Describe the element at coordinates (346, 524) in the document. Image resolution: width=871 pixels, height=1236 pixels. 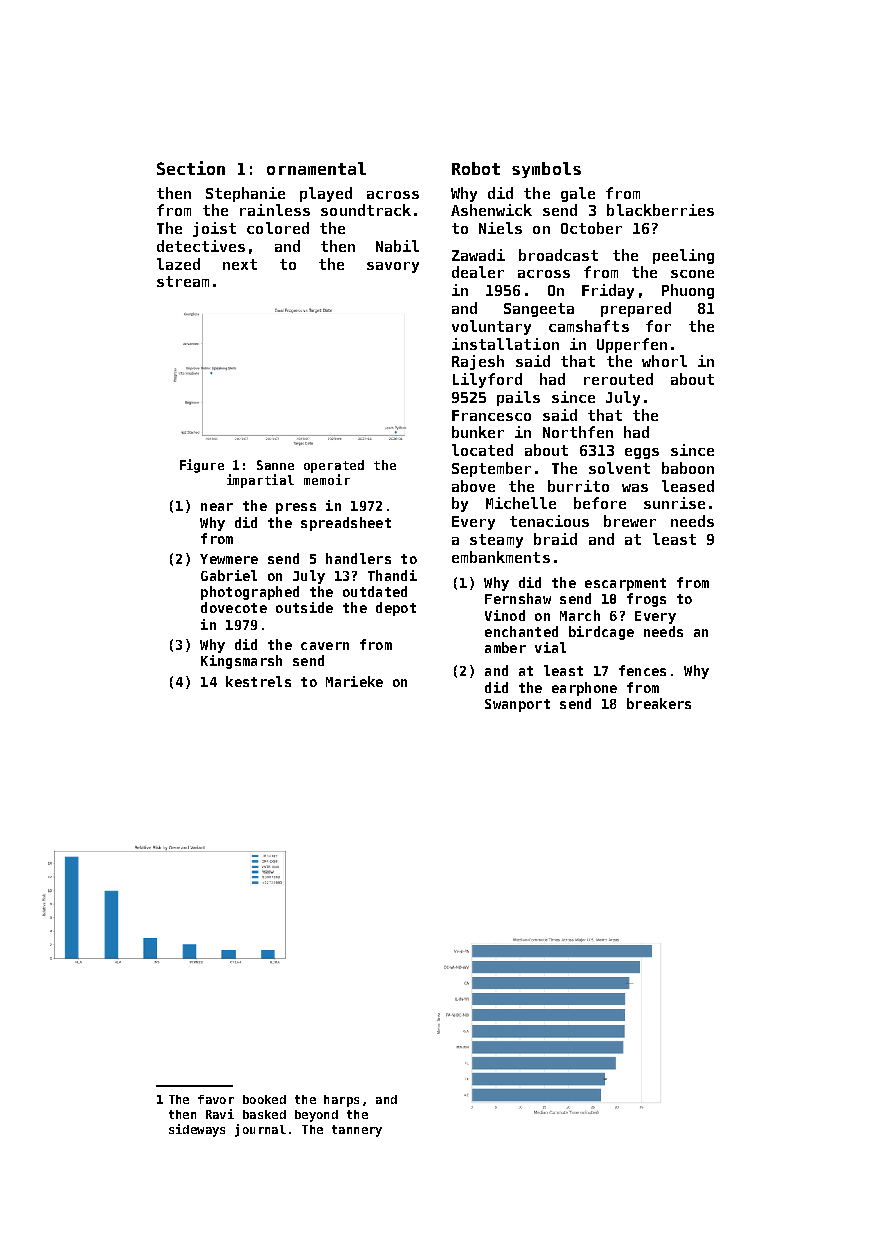
I see `spreadsheet` at that location.
